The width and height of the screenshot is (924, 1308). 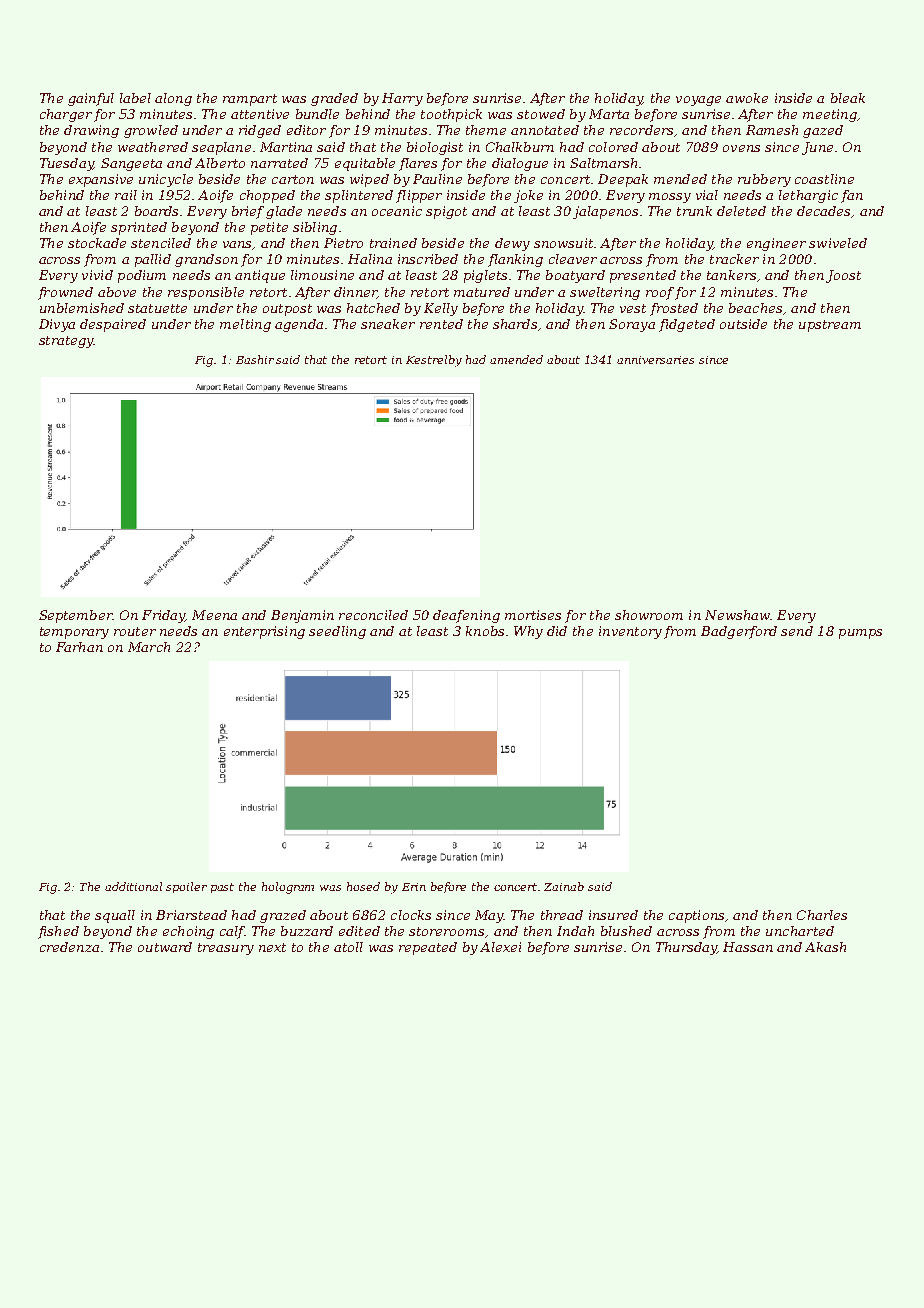 I want to click on strategy, so click(x=66, y=342).
